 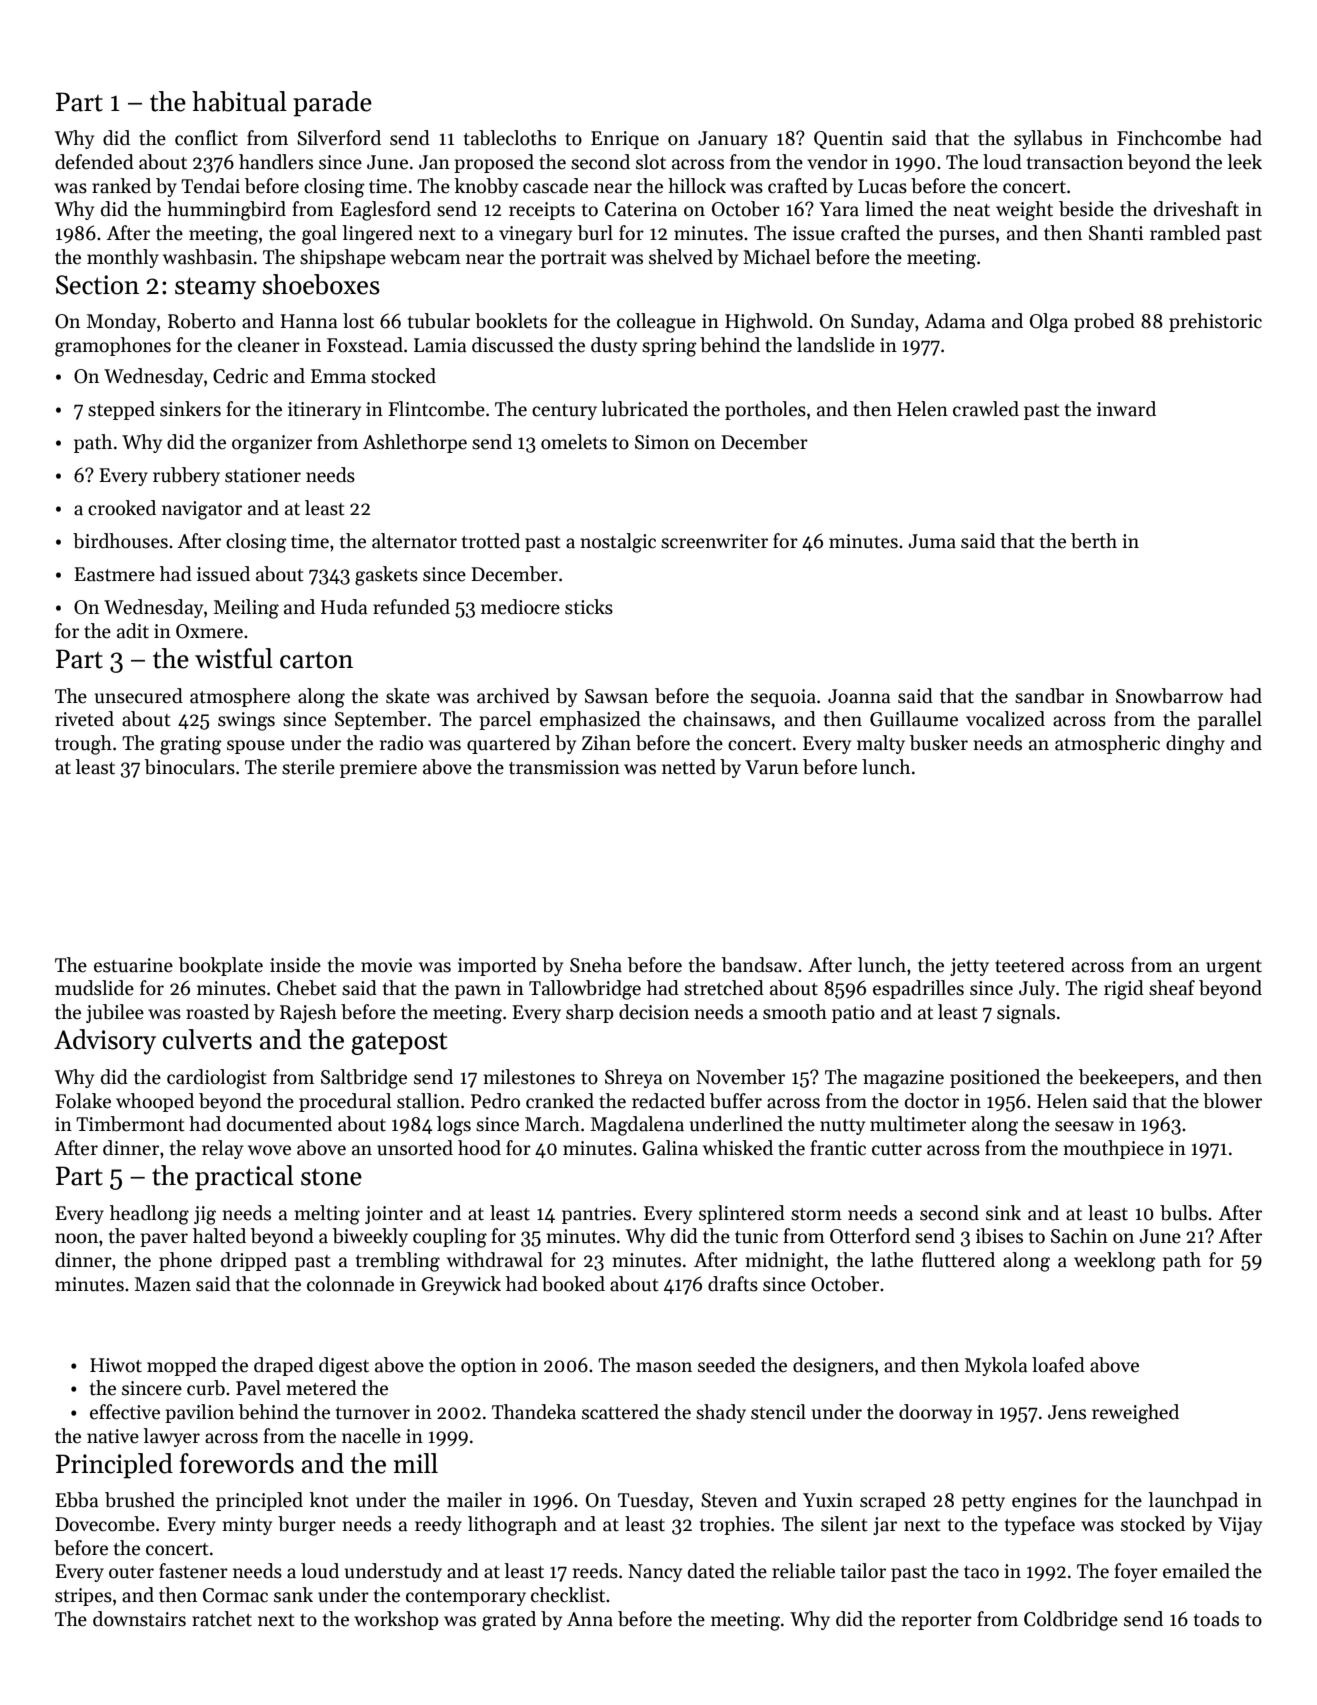 What do you see at coordinates (892, 1260) in the image?
I see `lathe` at bounding box center [892, 1260].
